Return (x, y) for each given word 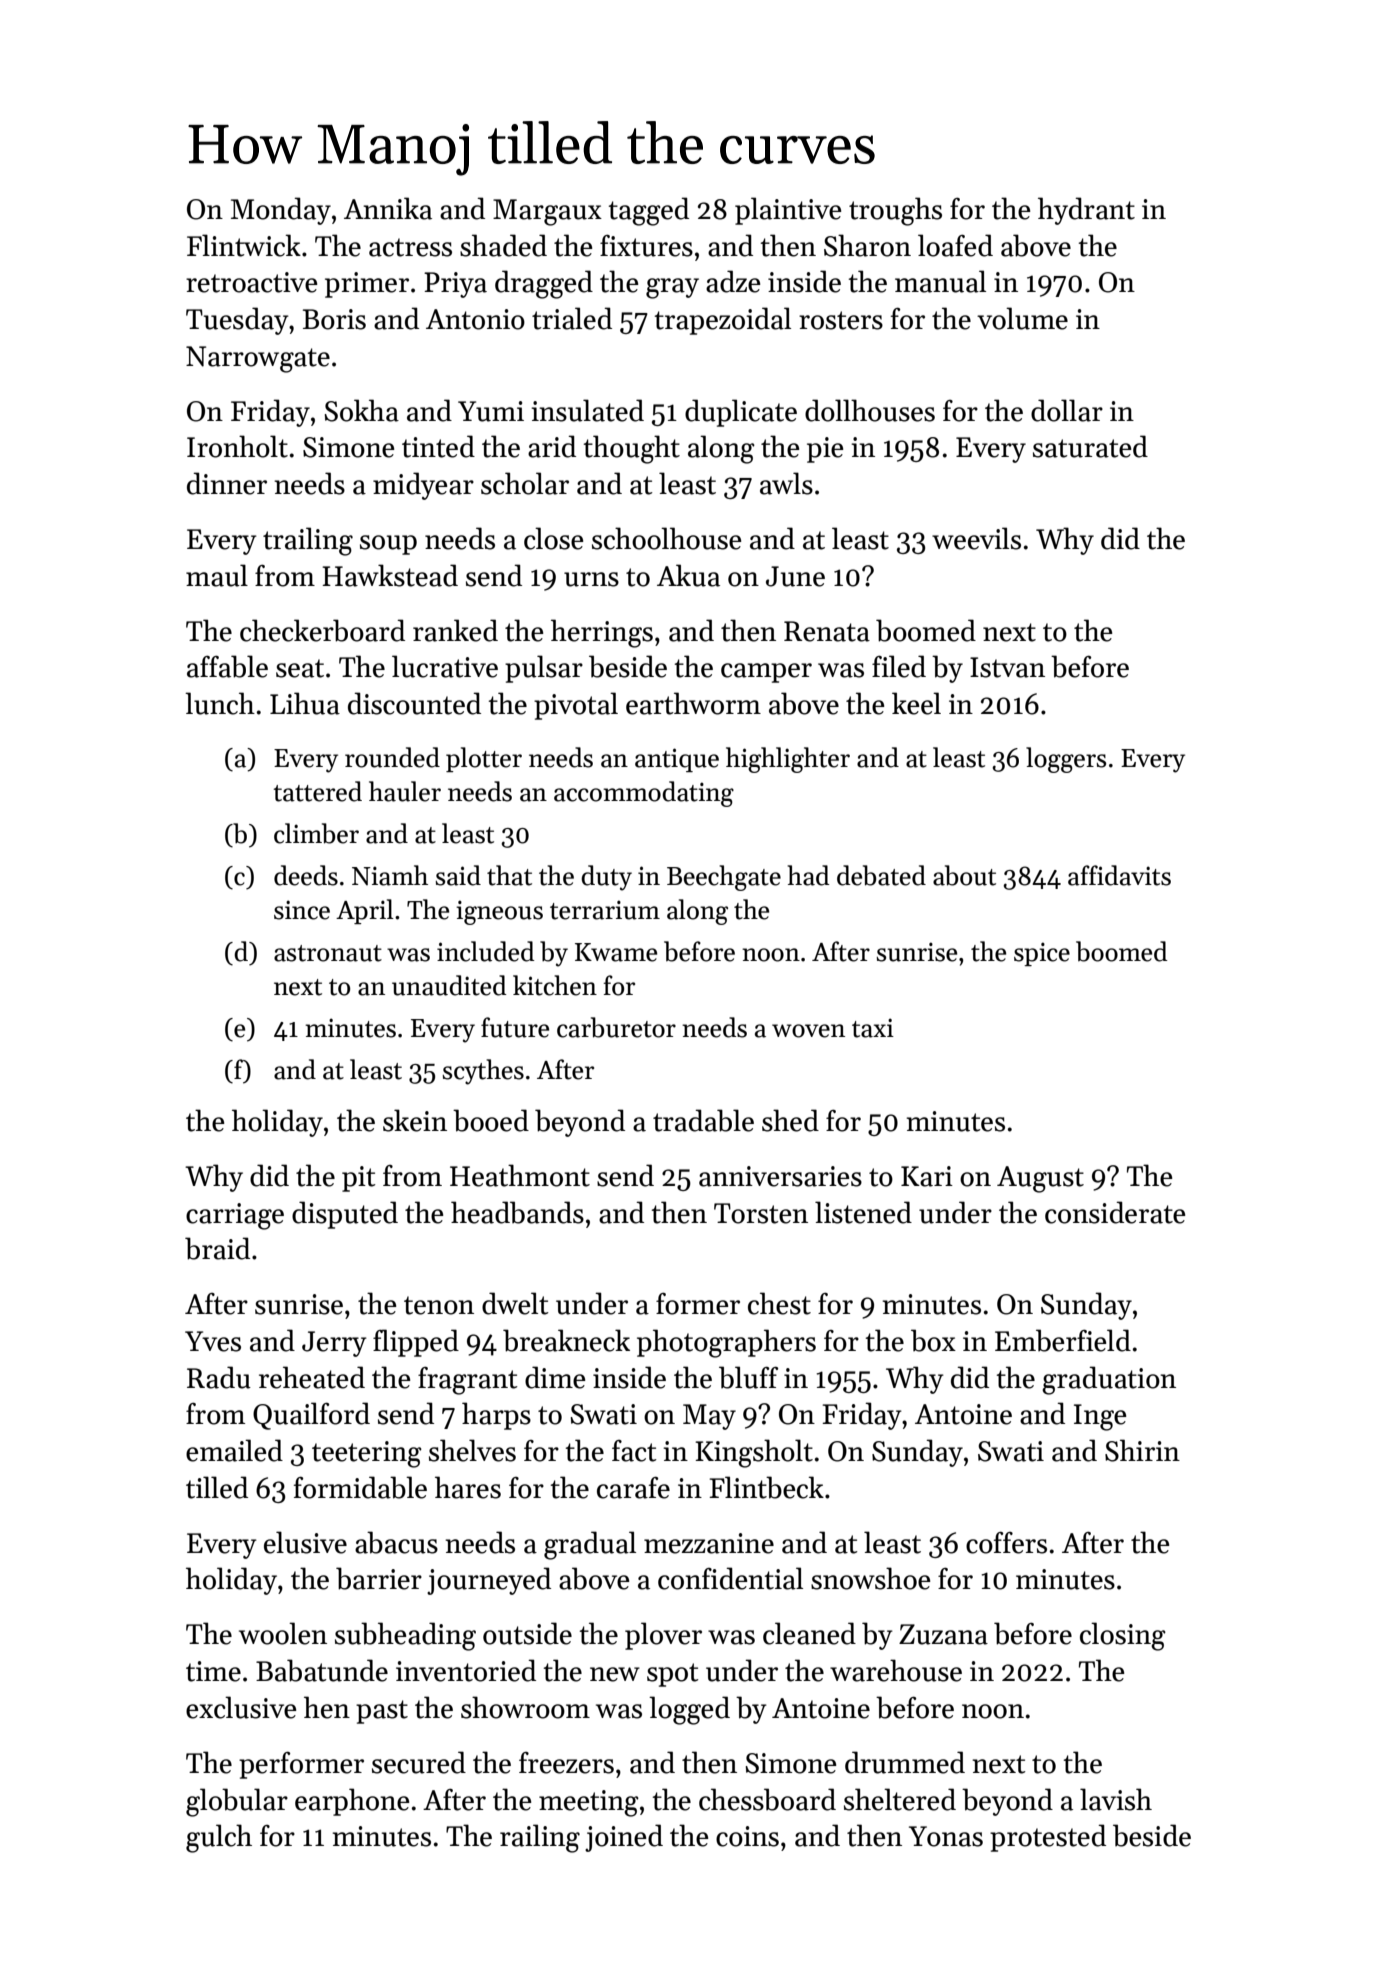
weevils (976, 538)
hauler (405, 791)
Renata (827, 631)
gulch (219, 1838)
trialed (572, 318)
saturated (1090, 446)
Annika (388, 208)
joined (624, 1838)
